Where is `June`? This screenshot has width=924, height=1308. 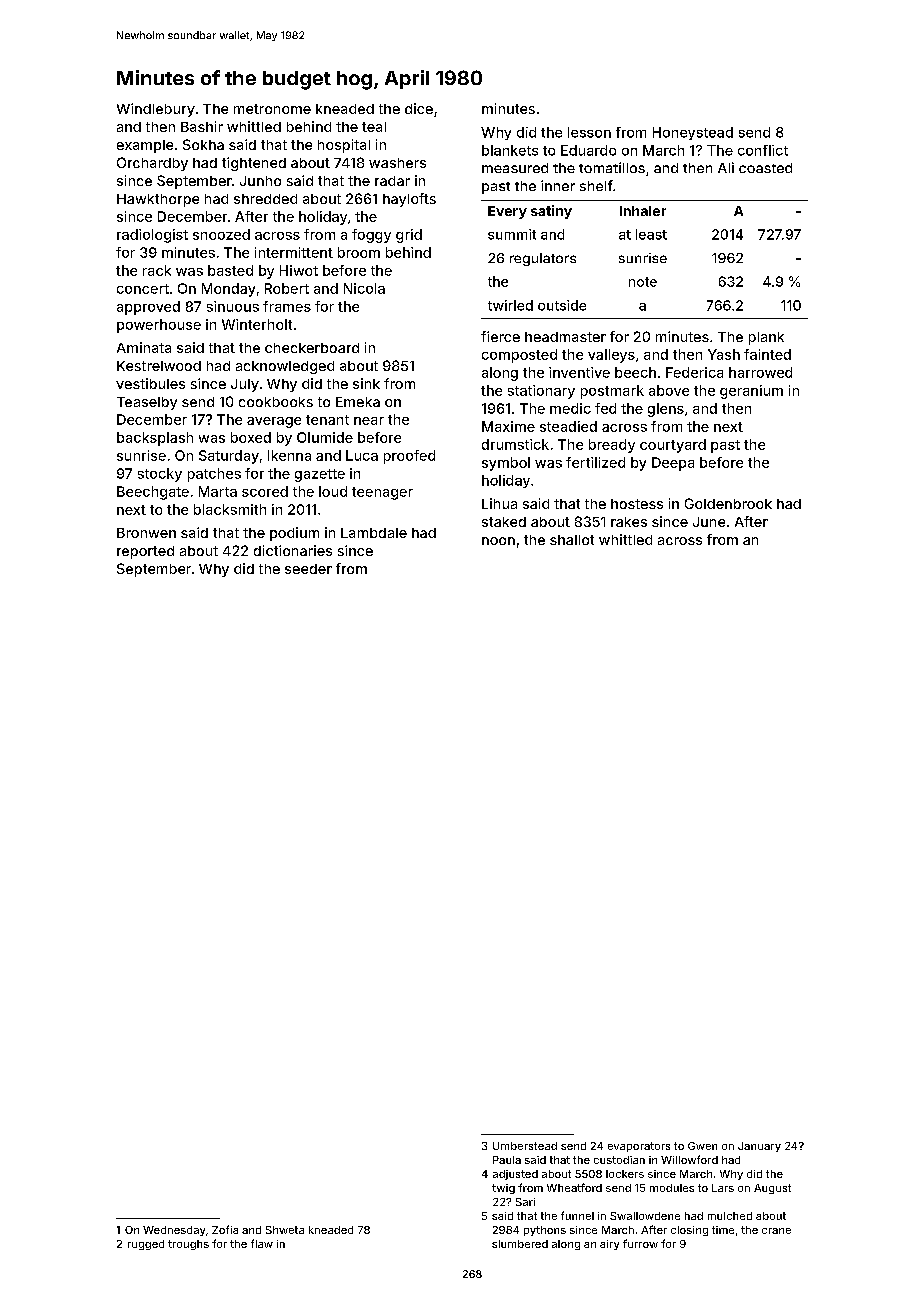
June is located at coordinates (709, 522).
